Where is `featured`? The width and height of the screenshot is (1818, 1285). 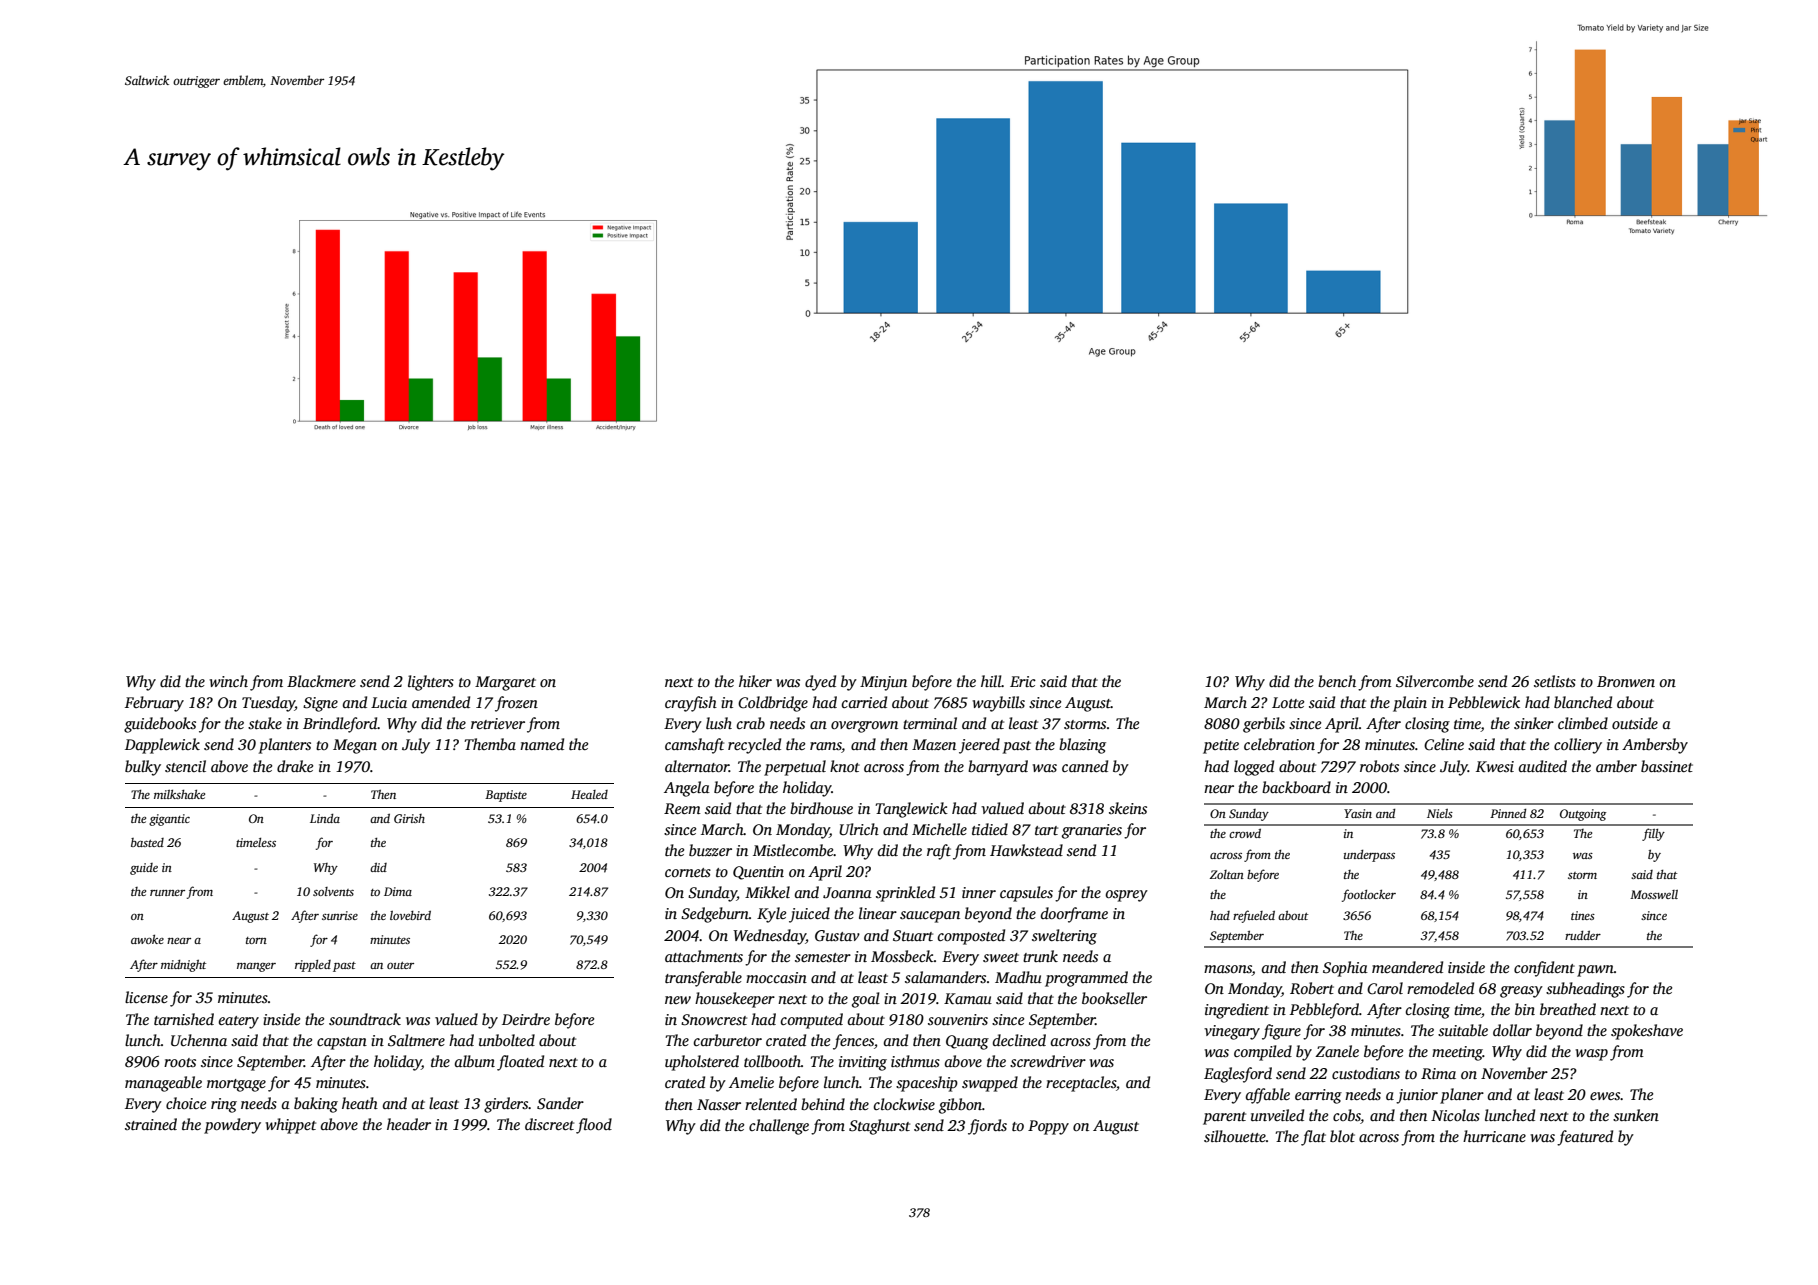 featured is located at coordinates (1585, 1138).
